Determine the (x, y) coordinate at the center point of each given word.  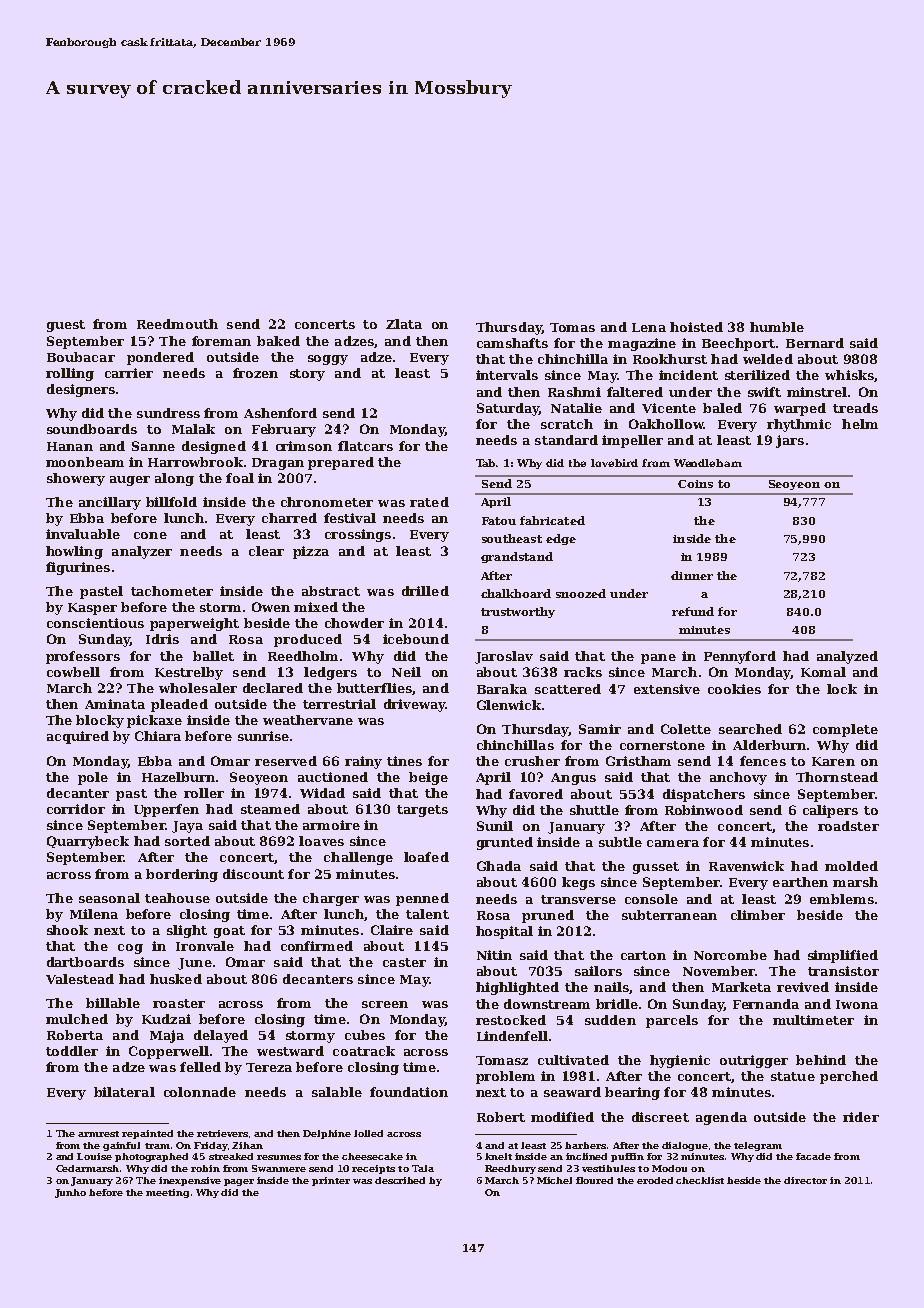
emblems (842, 899)
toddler (72, 1051)
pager (239, 1182)
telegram (758, 1146)
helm (860, 424)
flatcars (365, 446)
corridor (76, 809)
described (400, 1180)
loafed (426, 857)
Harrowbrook (195, 462)
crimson (304, 446)
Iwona (857, 1004)
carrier (129, 373)
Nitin (494, 955)
